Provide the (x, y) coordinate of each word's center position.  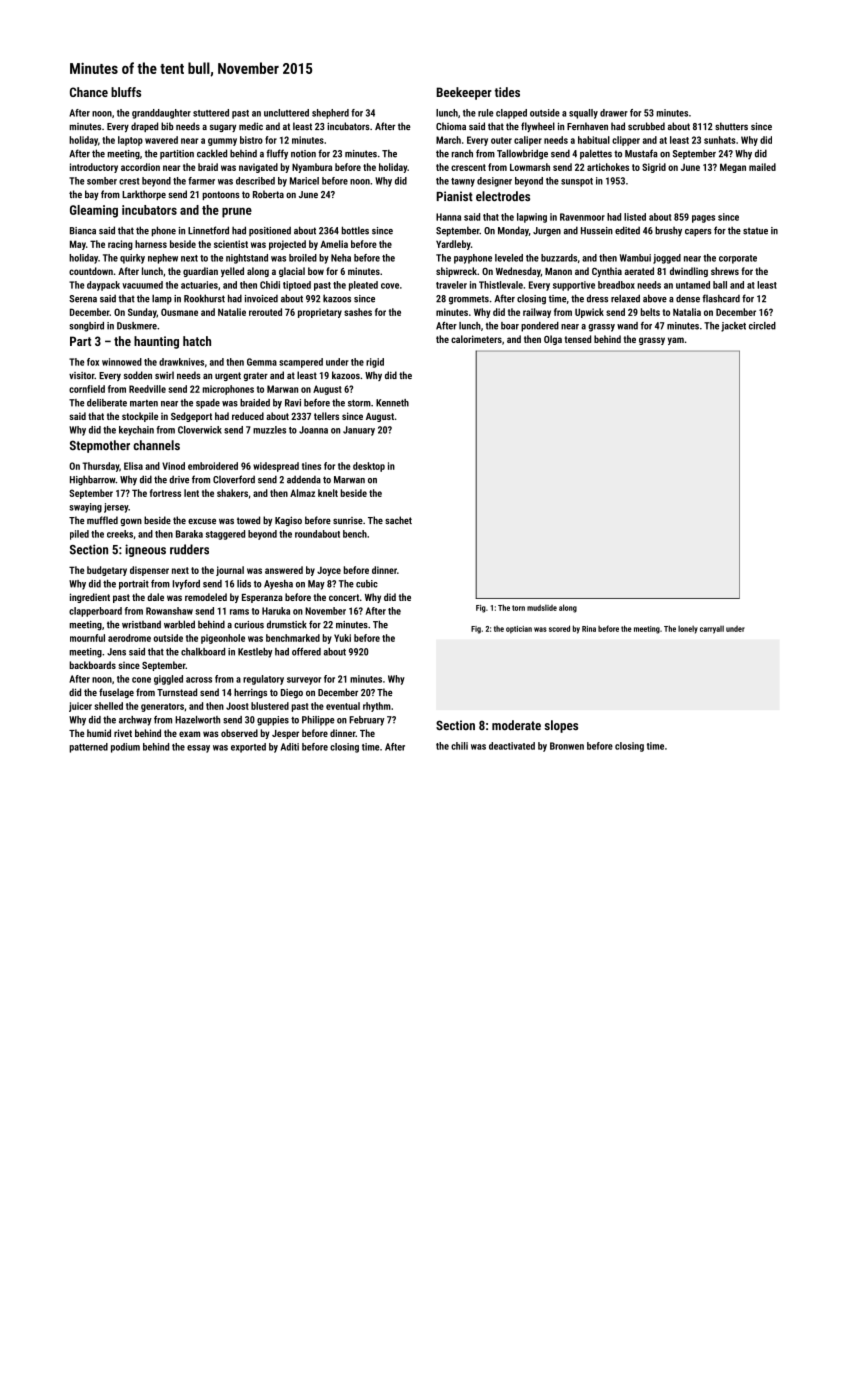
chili (459, 746)
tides (507, 92)
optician (519, 630)
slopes (561, 726)
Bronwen (567, 746)
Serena (83, 299)
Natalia (687, 312)
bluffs (126, 92)
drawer (614, 113)
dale (155, 597)
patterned (89, 748)
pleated (363, 286)
